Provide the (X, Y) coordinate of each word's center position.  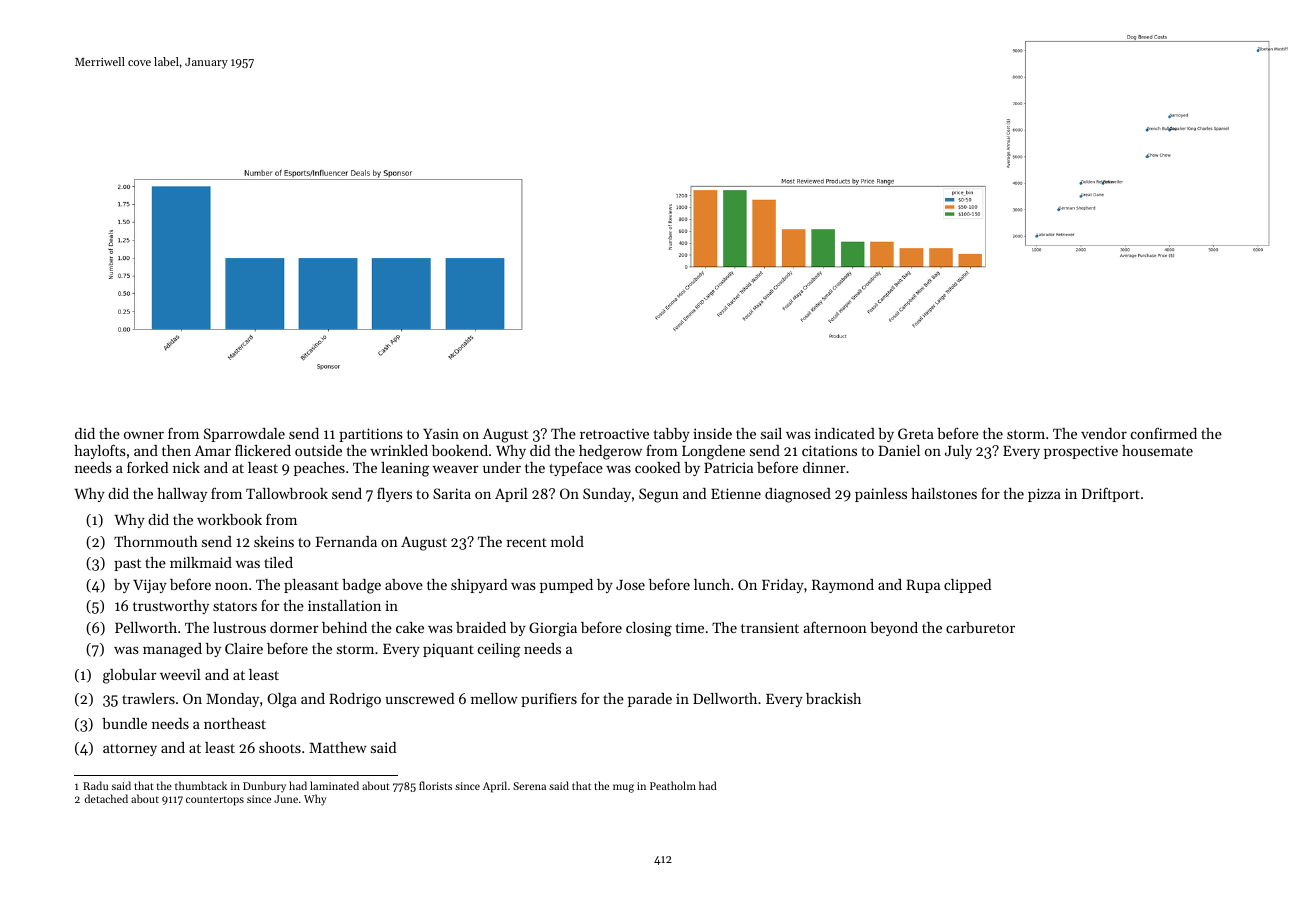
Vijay (150, 586)
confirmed (1164, 433)
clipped (967, 586)
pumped (566, 586)
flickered (263, 450)
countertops (215, 801)
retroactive (614, 434)
